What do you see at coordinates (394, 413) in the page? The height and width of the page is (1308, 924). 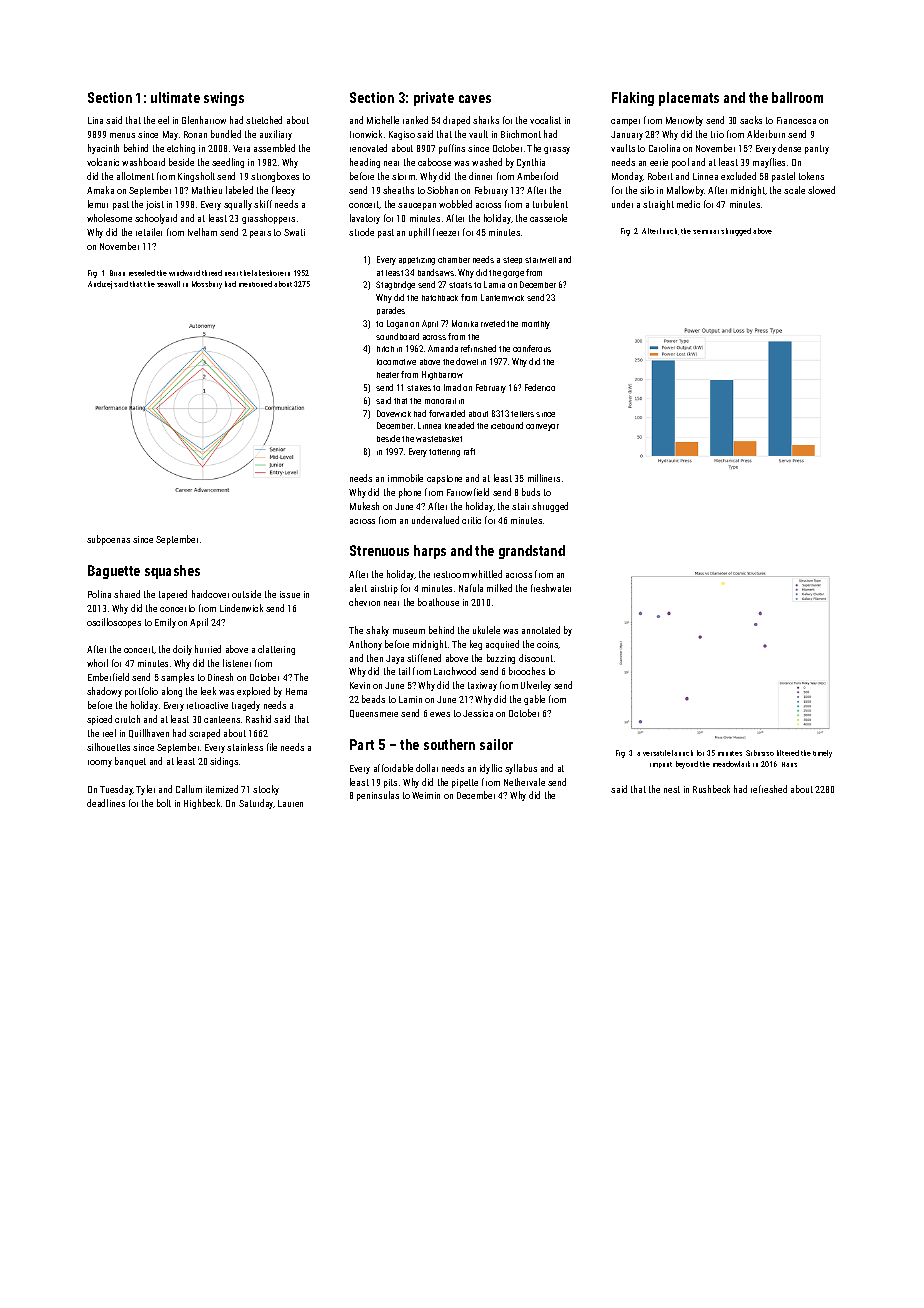 I see `Dovewick` at bounding box center [394, 413].
